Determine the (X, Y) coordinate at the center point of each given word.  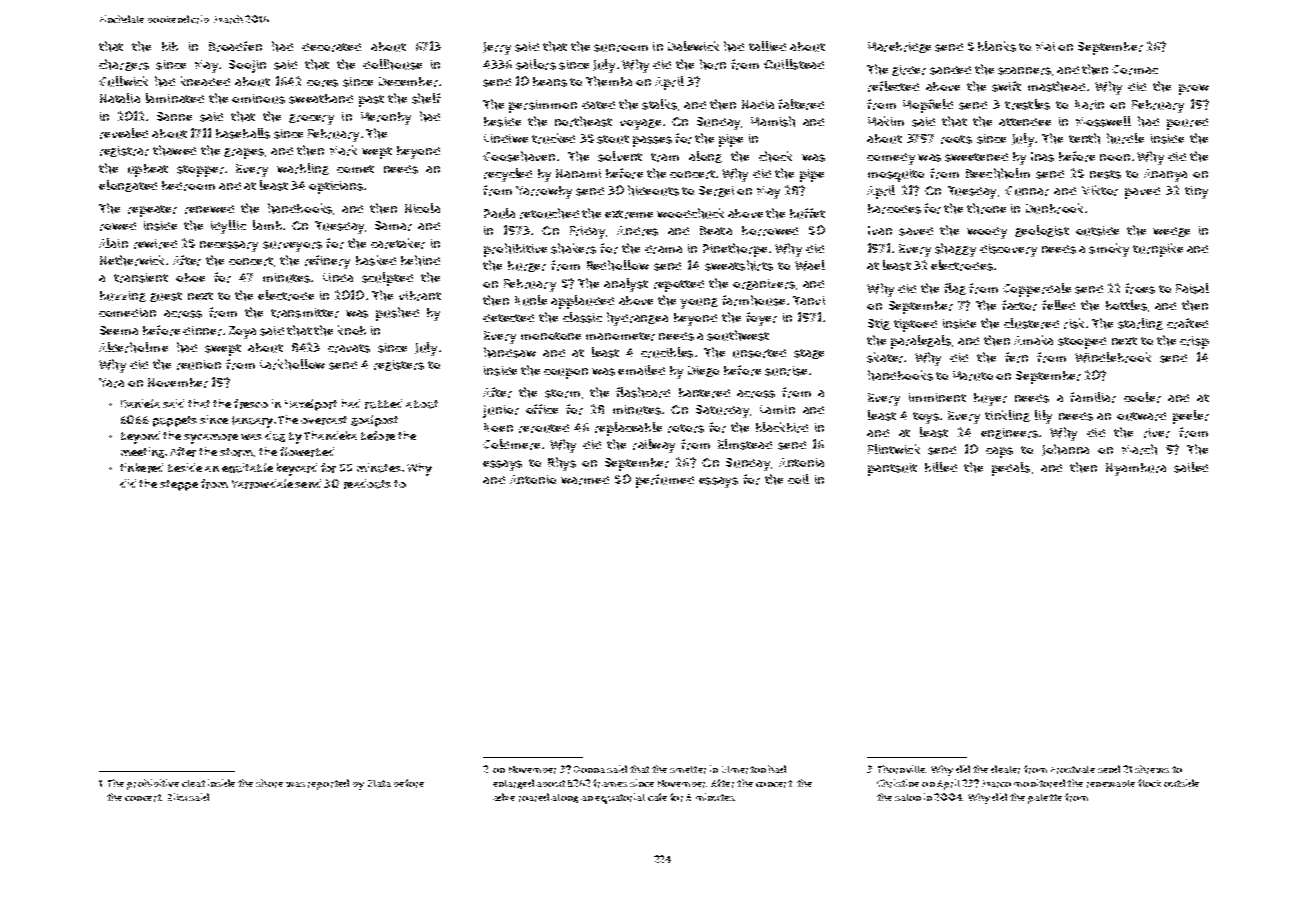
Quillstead (794, 64)
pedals (1011, 469)
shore (269, 783)
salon (908, 797)
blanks (997, 46)
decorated (331, 47)
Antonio (533, 479)
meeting (142, 452)
